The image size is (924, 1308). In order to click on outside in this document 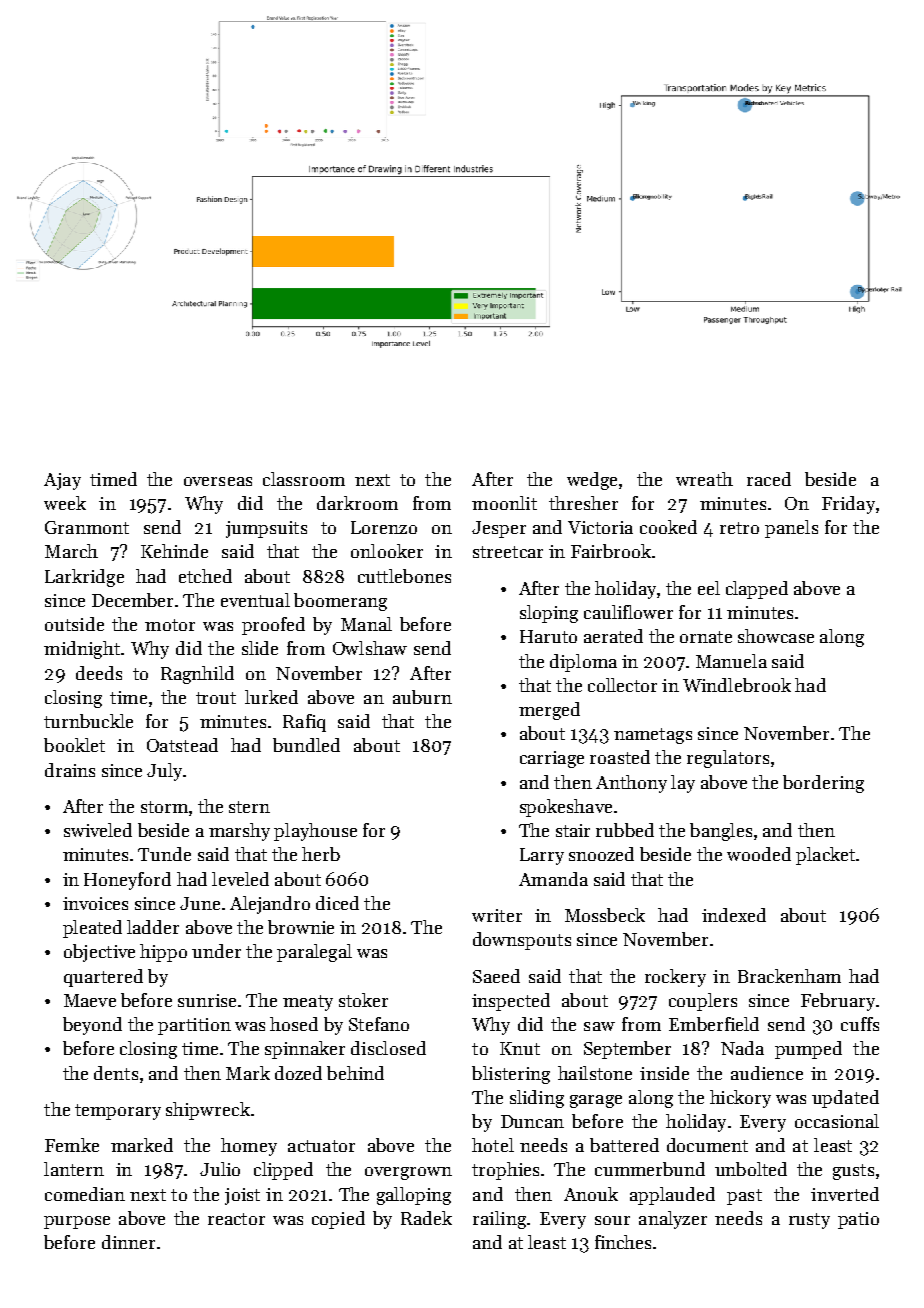, I will do `click(74, 624)`.
